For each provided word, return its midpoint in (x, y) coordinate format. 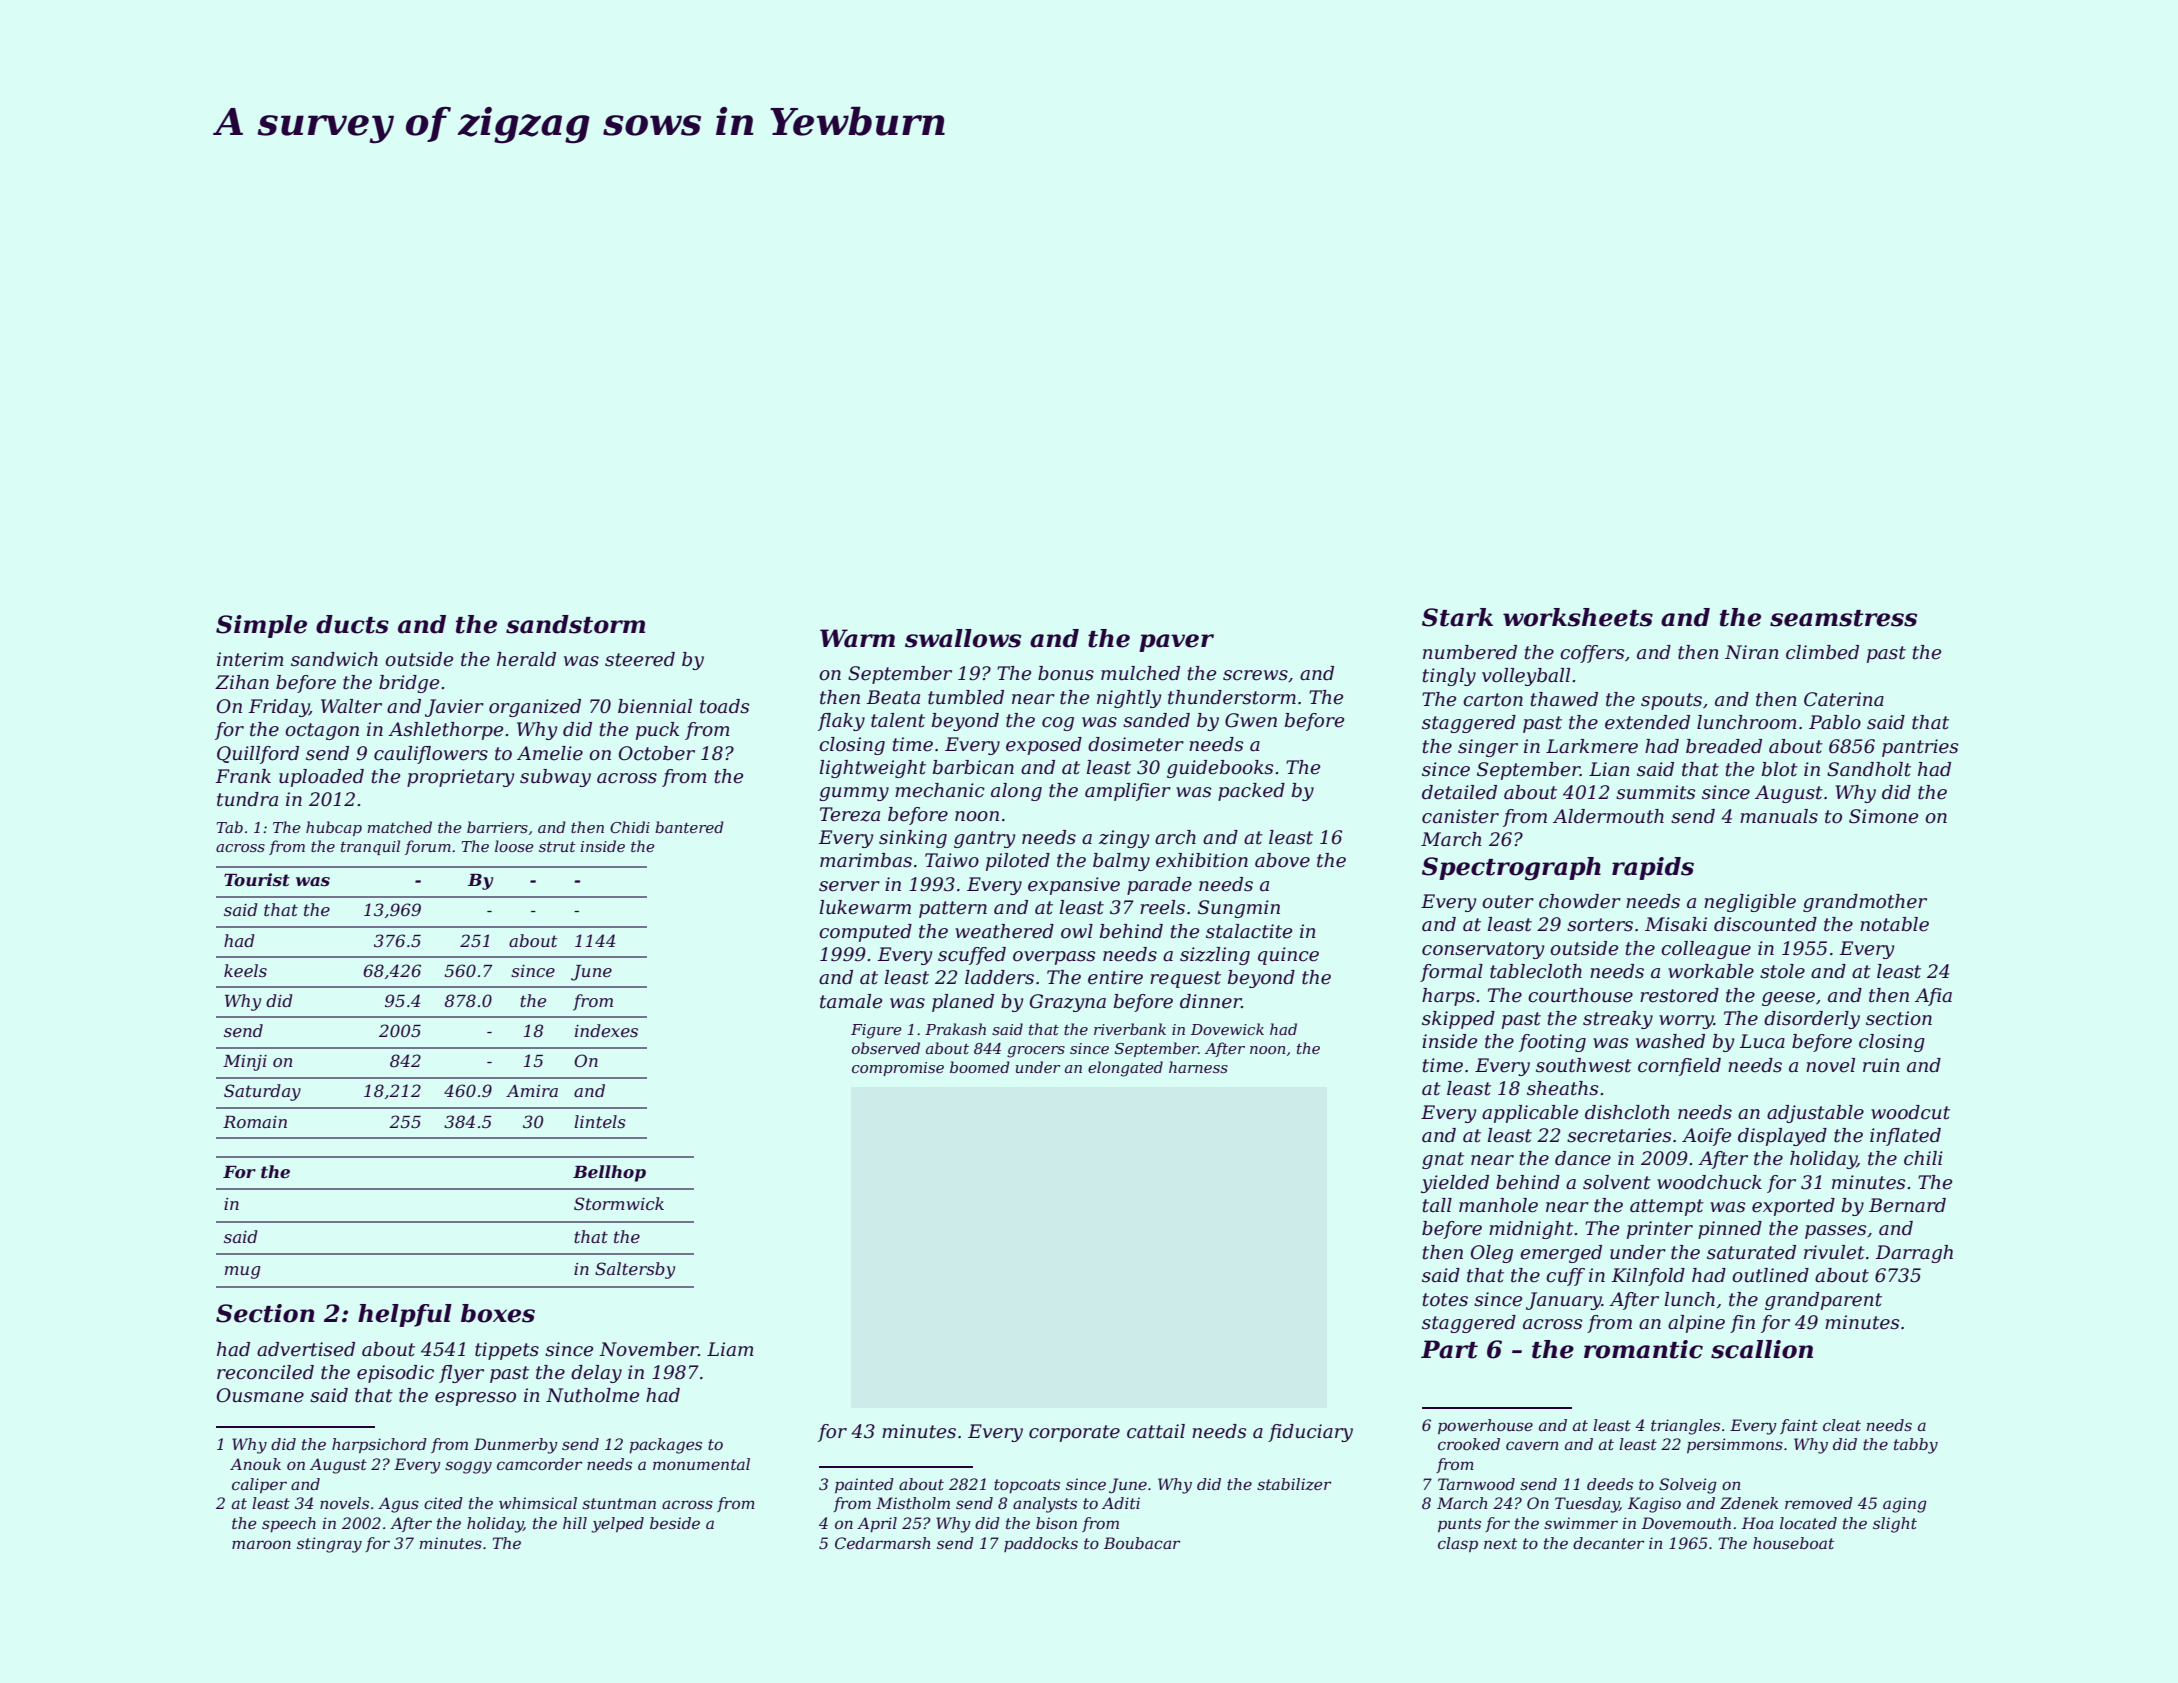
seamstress (1843, 618)
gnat (1443, 1160)
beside (675, 1523)
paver (1176, 643)
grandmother (1865, 903)
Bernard (1907, 1205)
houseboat (1793, 1543)
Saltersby (635, 1270)
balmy (1121, 862)
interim (250, 659)
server (849, 886)
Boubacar (1142, 1543)
